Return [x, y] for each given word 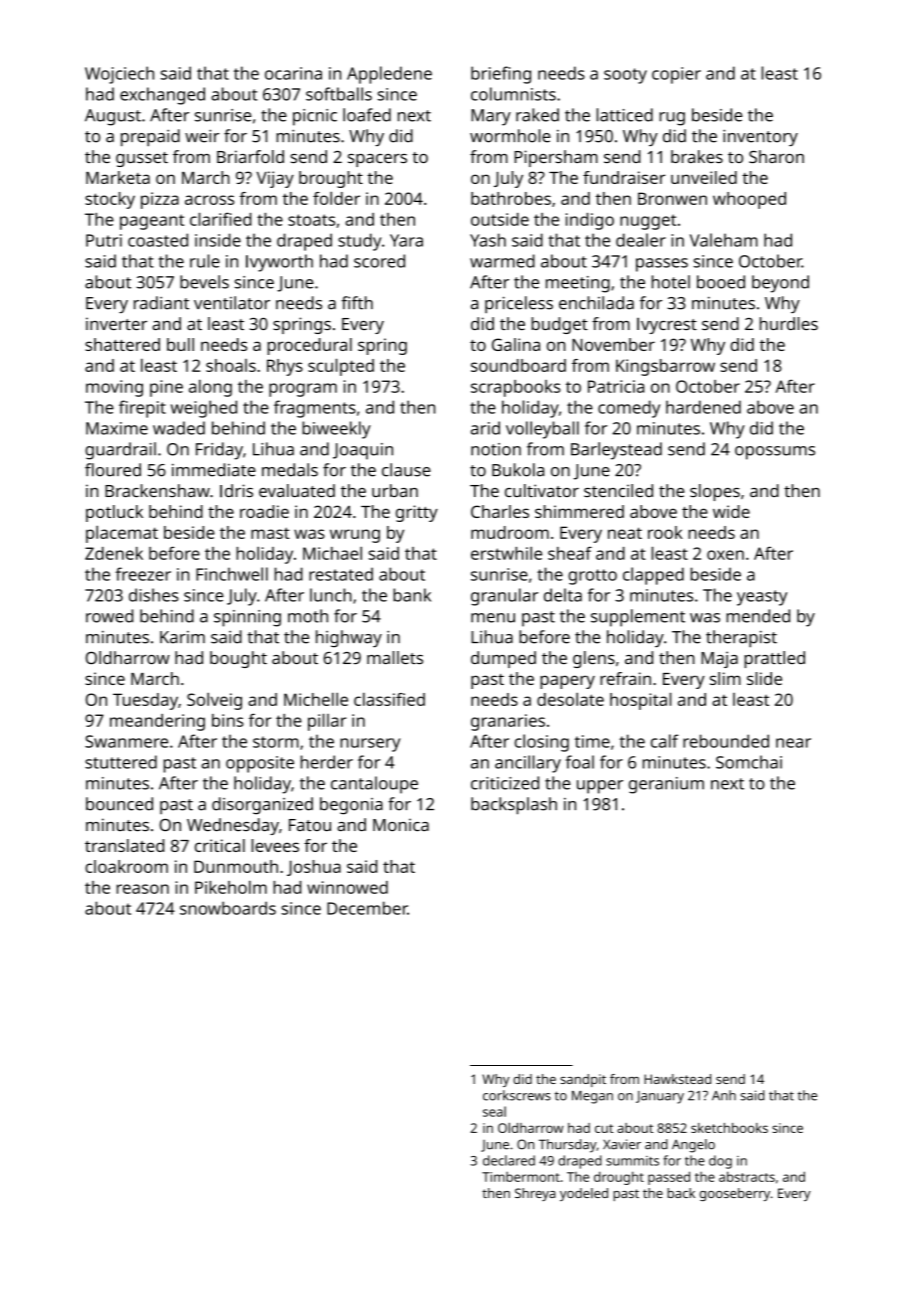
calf [665, 741]
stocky [110, 200]
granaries [508, 722]
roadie [264, 511]
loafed [367, 115]
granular [504, 597]
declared [509, 1160]
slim [725, 678]
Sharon [776, 156]
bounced [119, 804]
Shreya [535, 1194]
